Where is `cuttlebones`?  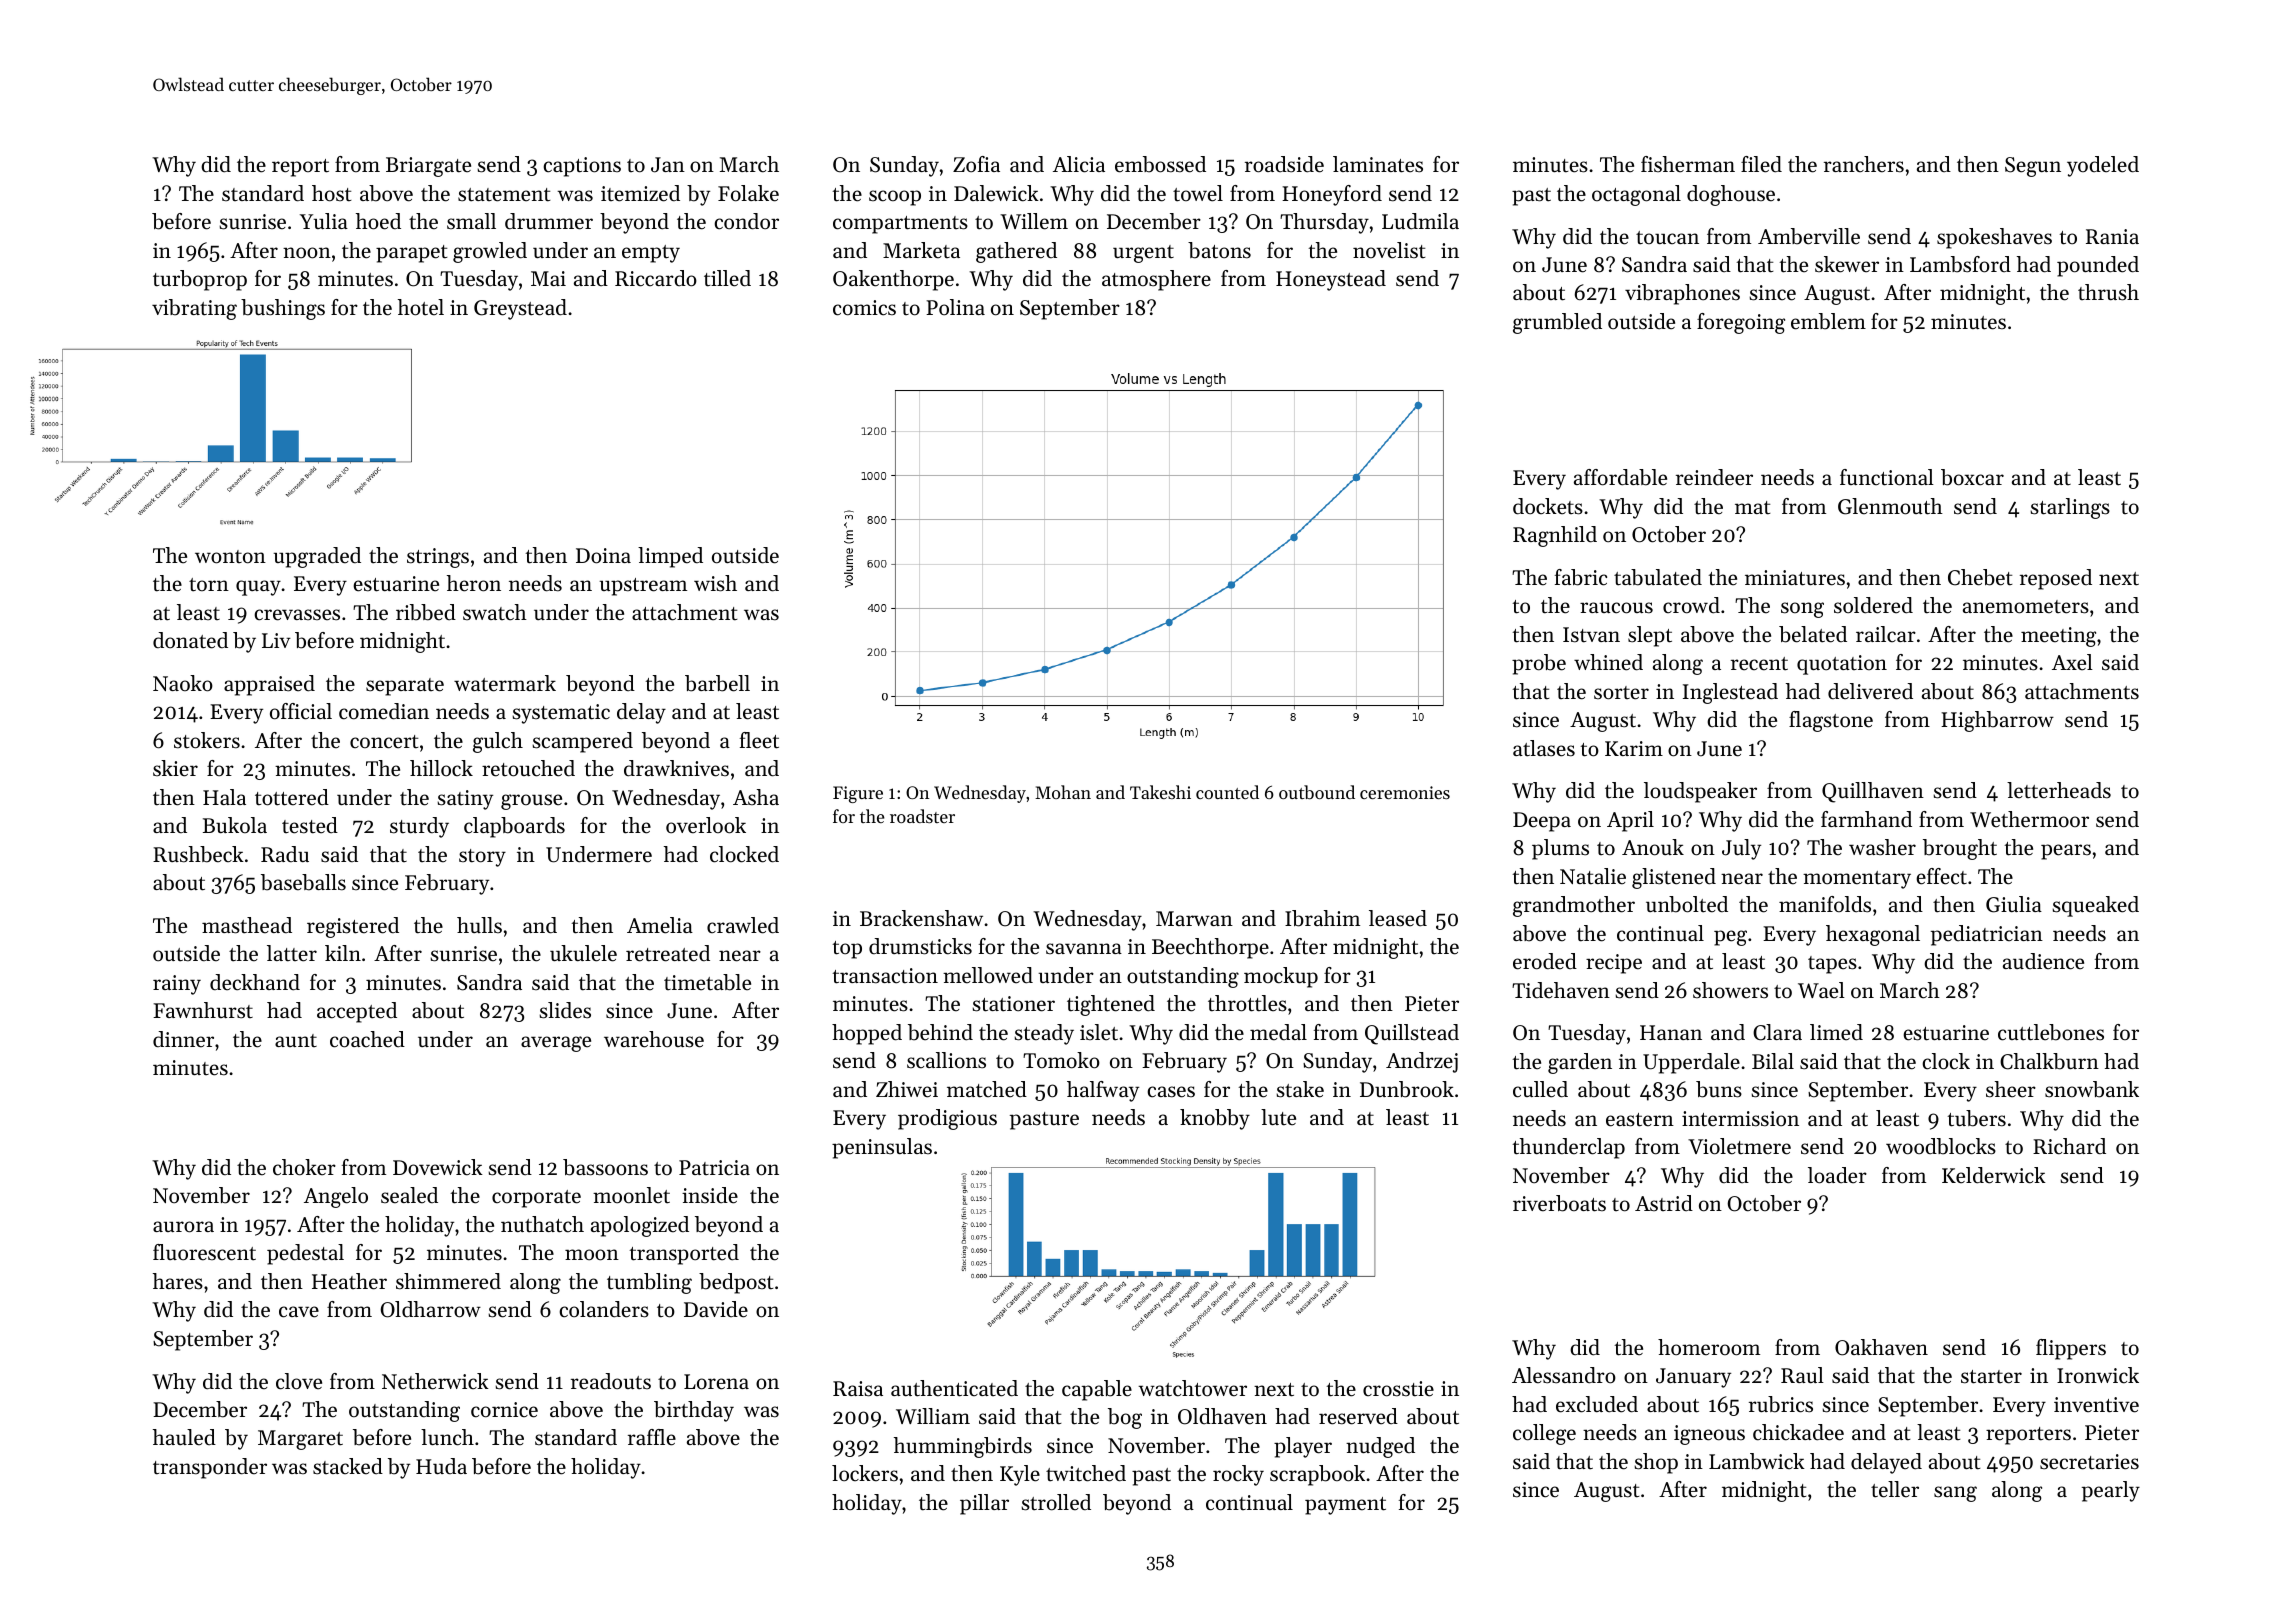 cuttlebones is located at coordinates (2051, 1032).
